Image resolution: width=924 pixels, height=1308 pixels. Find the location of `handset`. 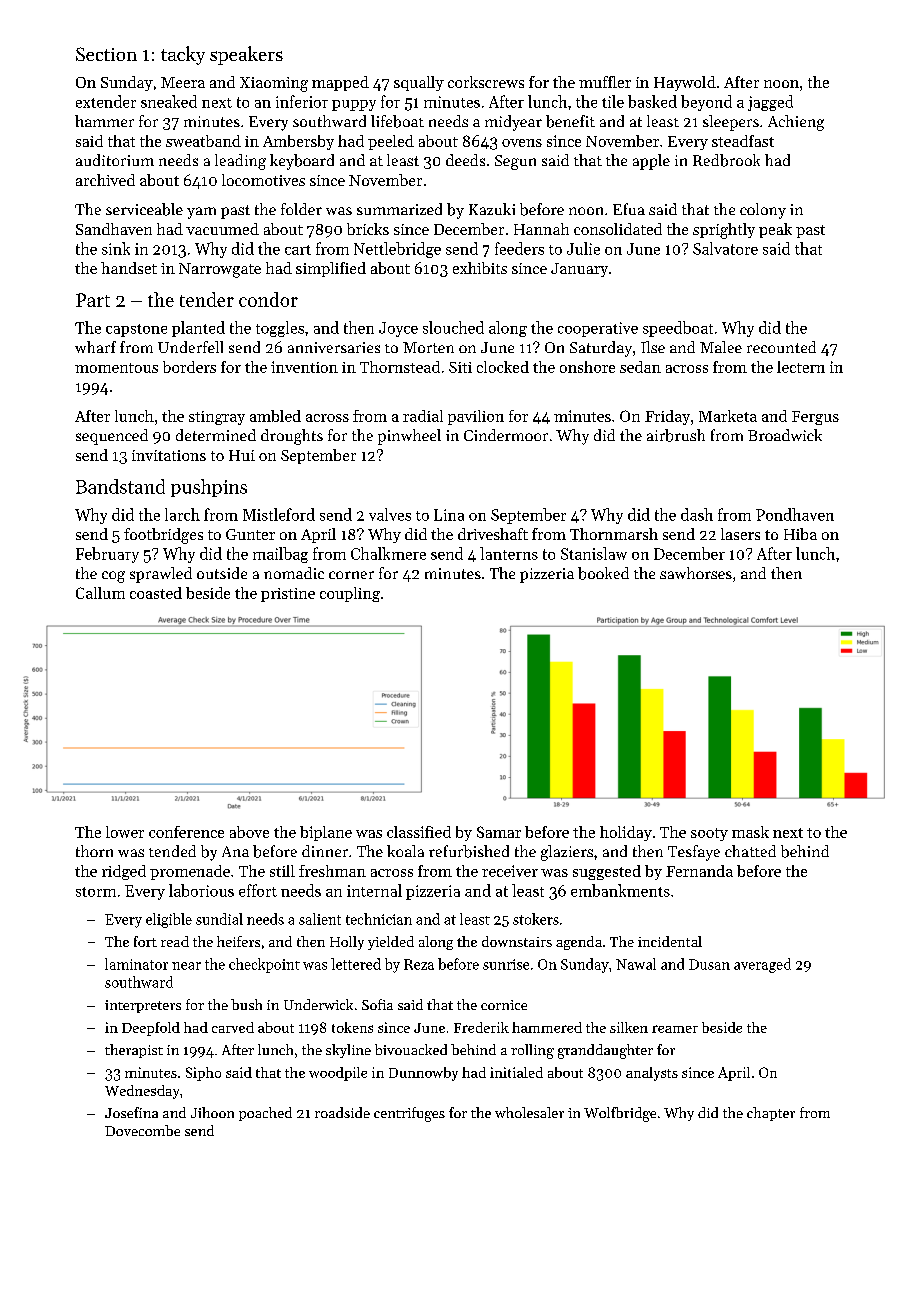

handset is located at coordinates (129, 268).
